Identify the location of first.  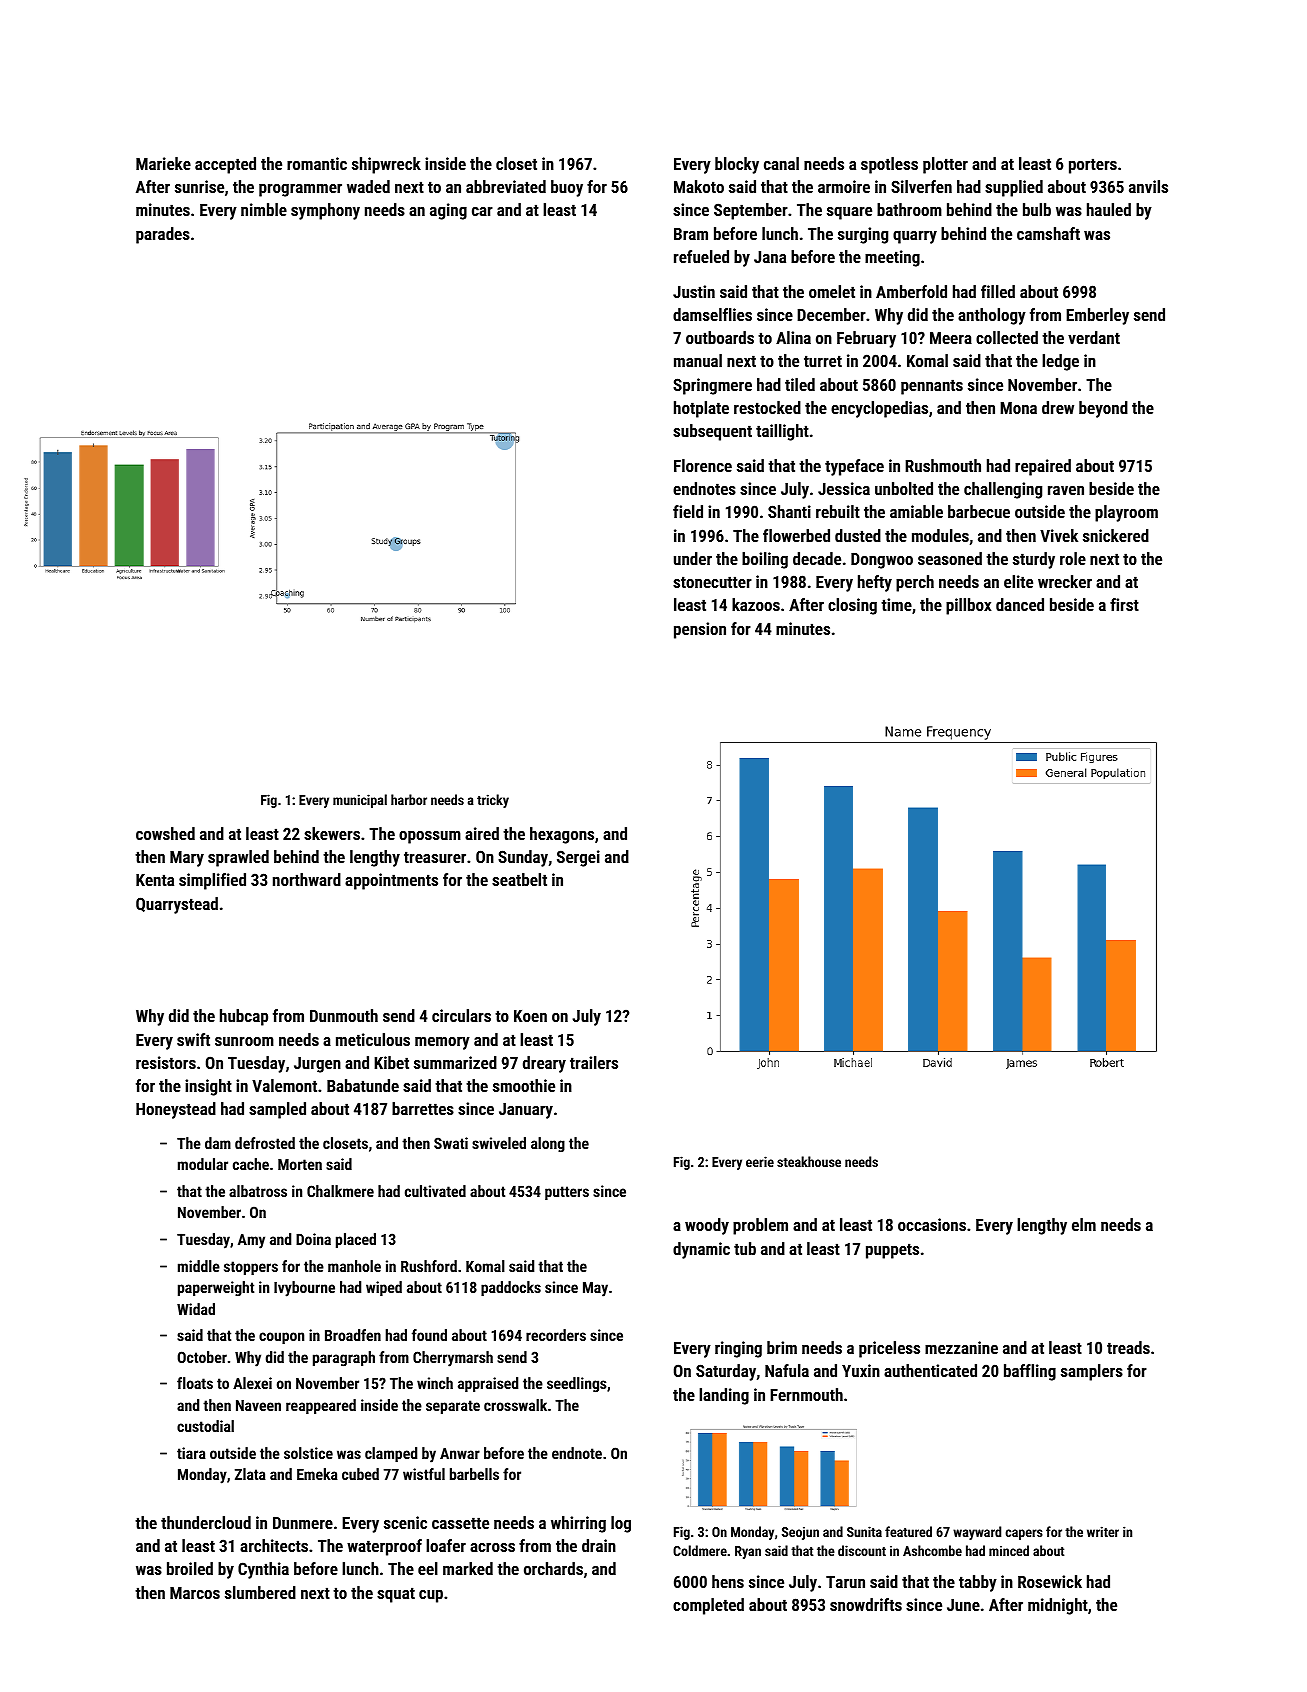
(1124, 604).
